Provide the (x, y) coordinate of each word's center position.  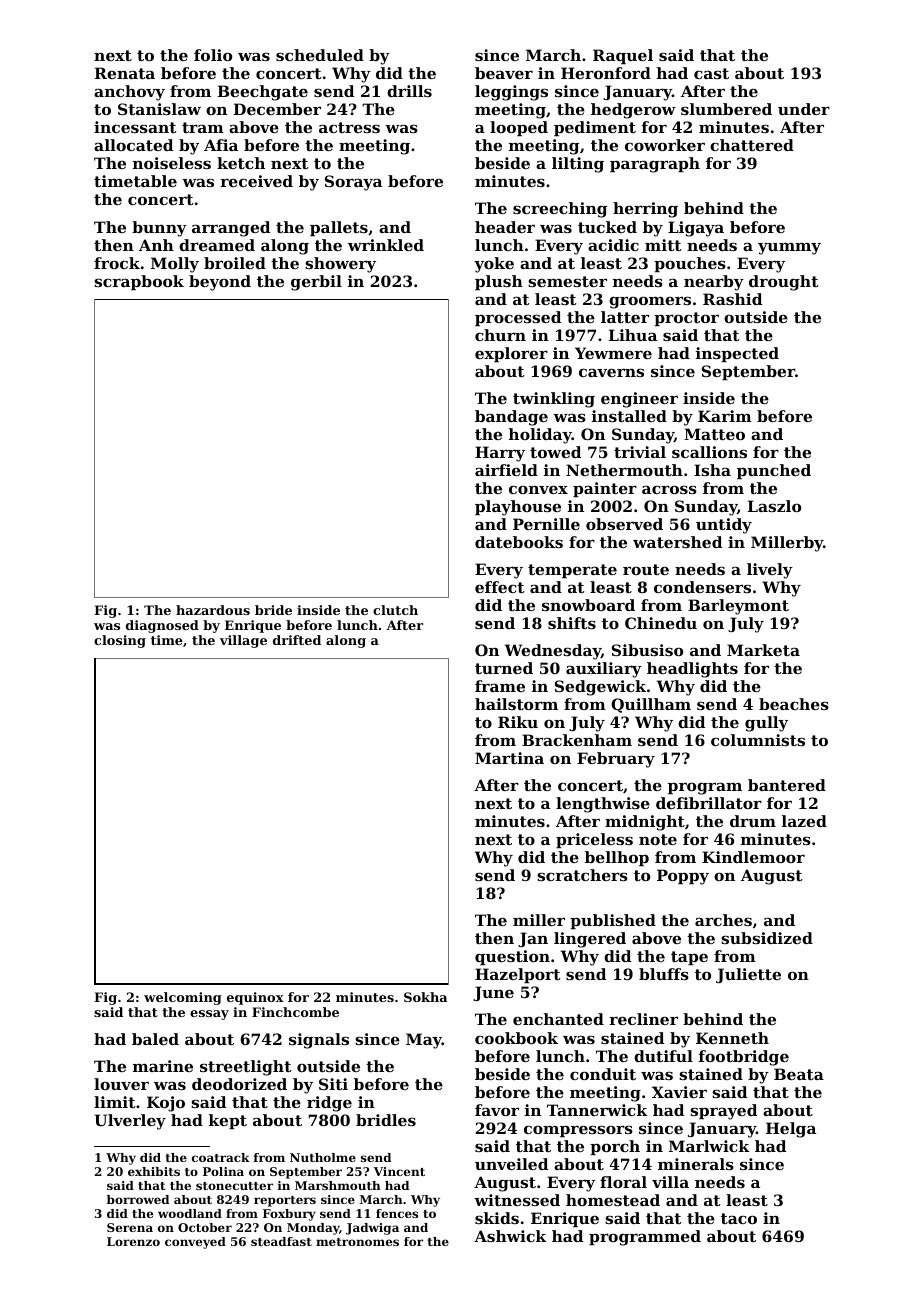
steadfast (281, 1241)
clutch (395, 610)
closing (120, 641)
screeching (560, 210)
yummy (789, 248)
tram (203, 127)
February (616, 760)
